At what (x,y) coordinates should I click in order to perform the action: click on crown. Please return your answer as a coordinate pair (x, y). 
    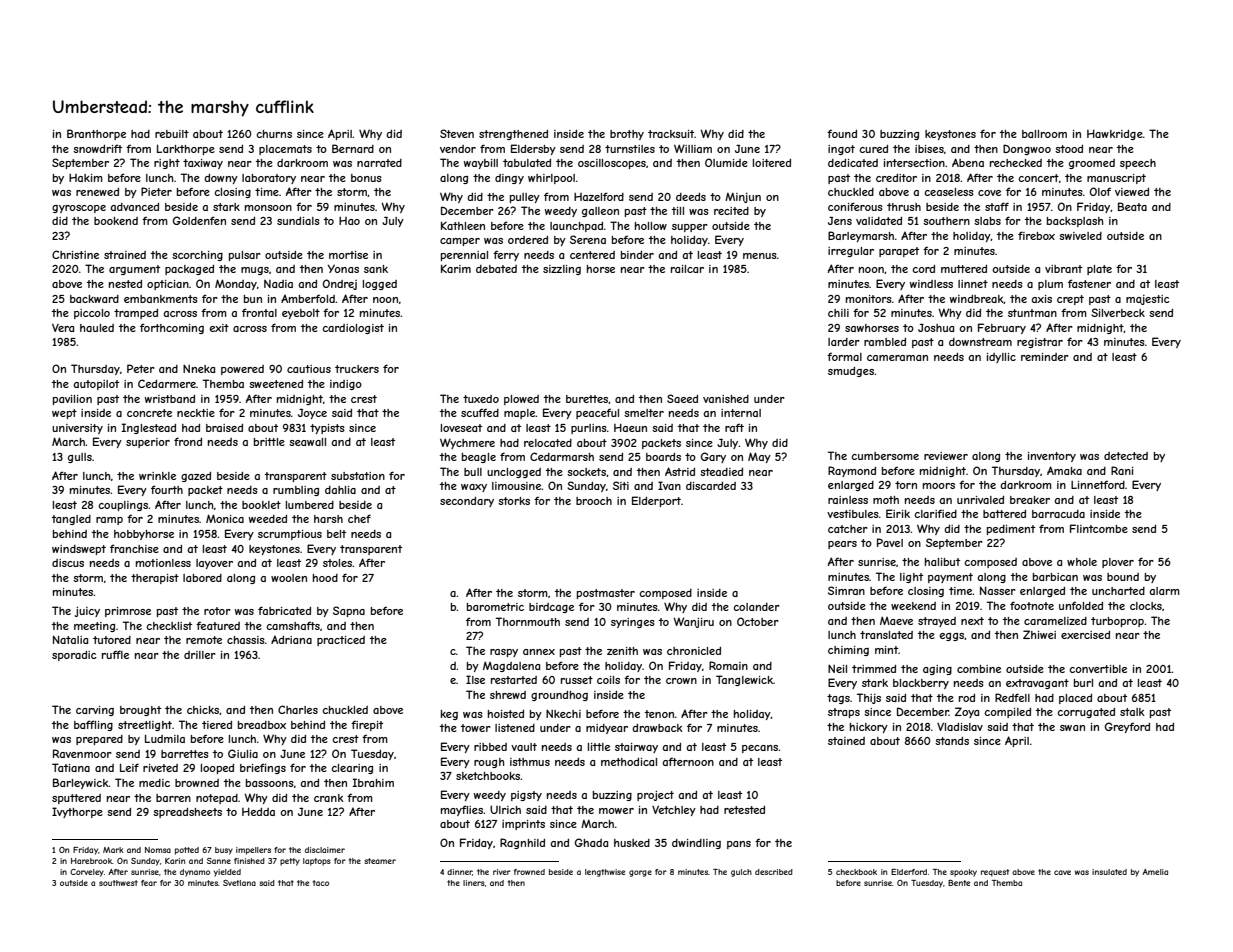
    Looking at the image, I should click on (681, 681).
